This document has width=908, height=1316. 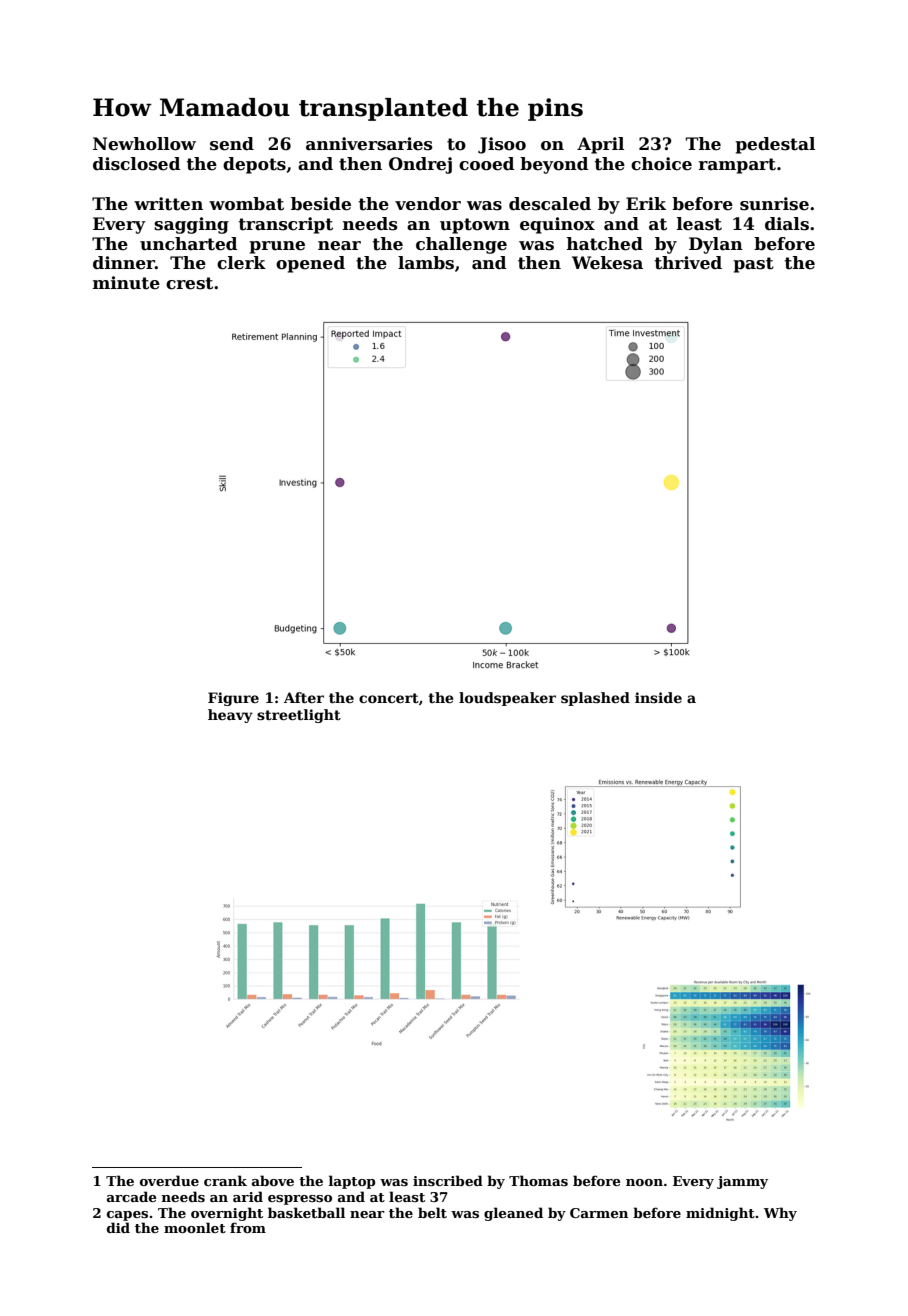 What do you see at coordinates (658, 697) in the document?
I see `inside` at bounding box center [658, 697].
